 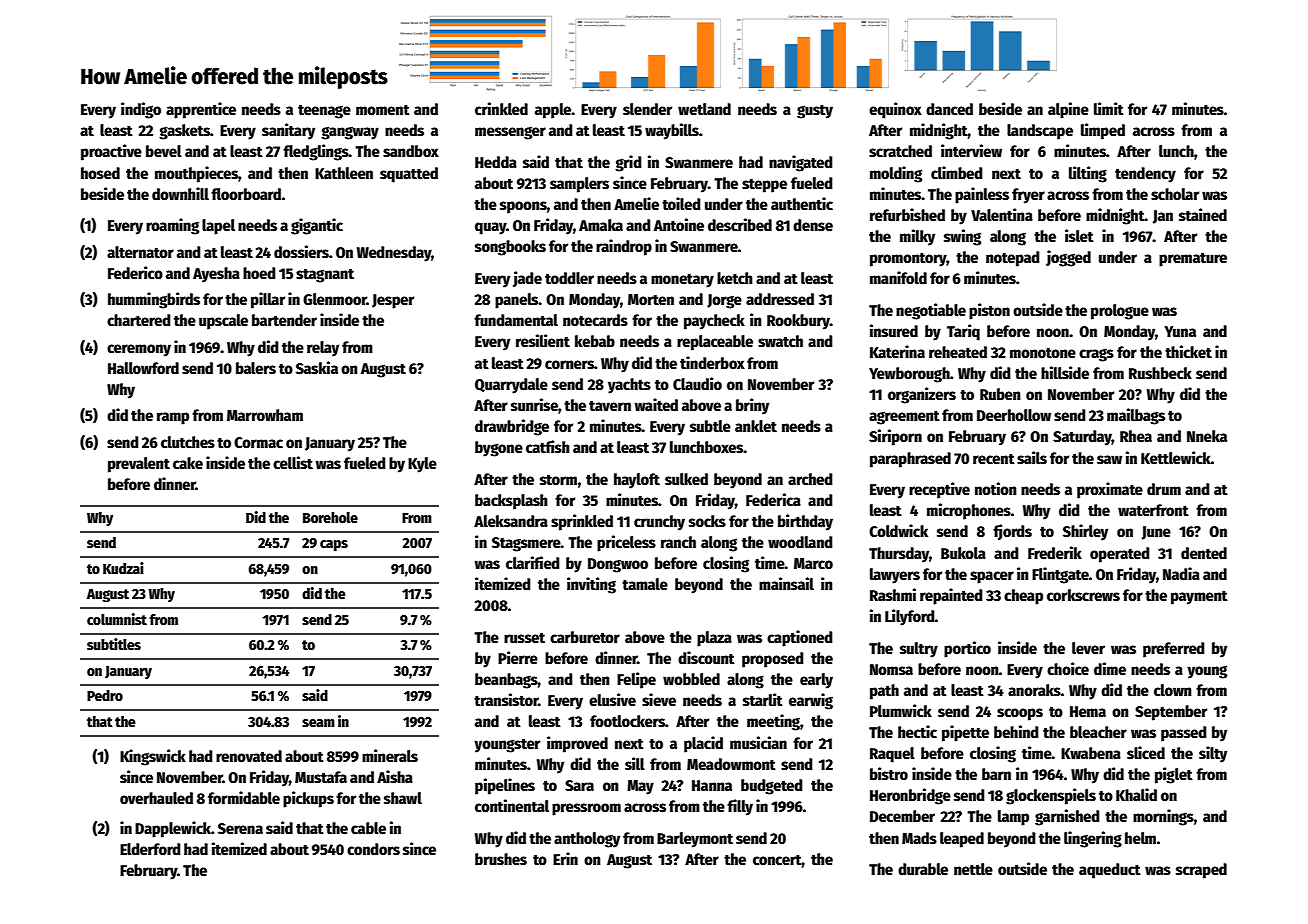 I want to click on Kudzai, so click(x=123, y=568).
